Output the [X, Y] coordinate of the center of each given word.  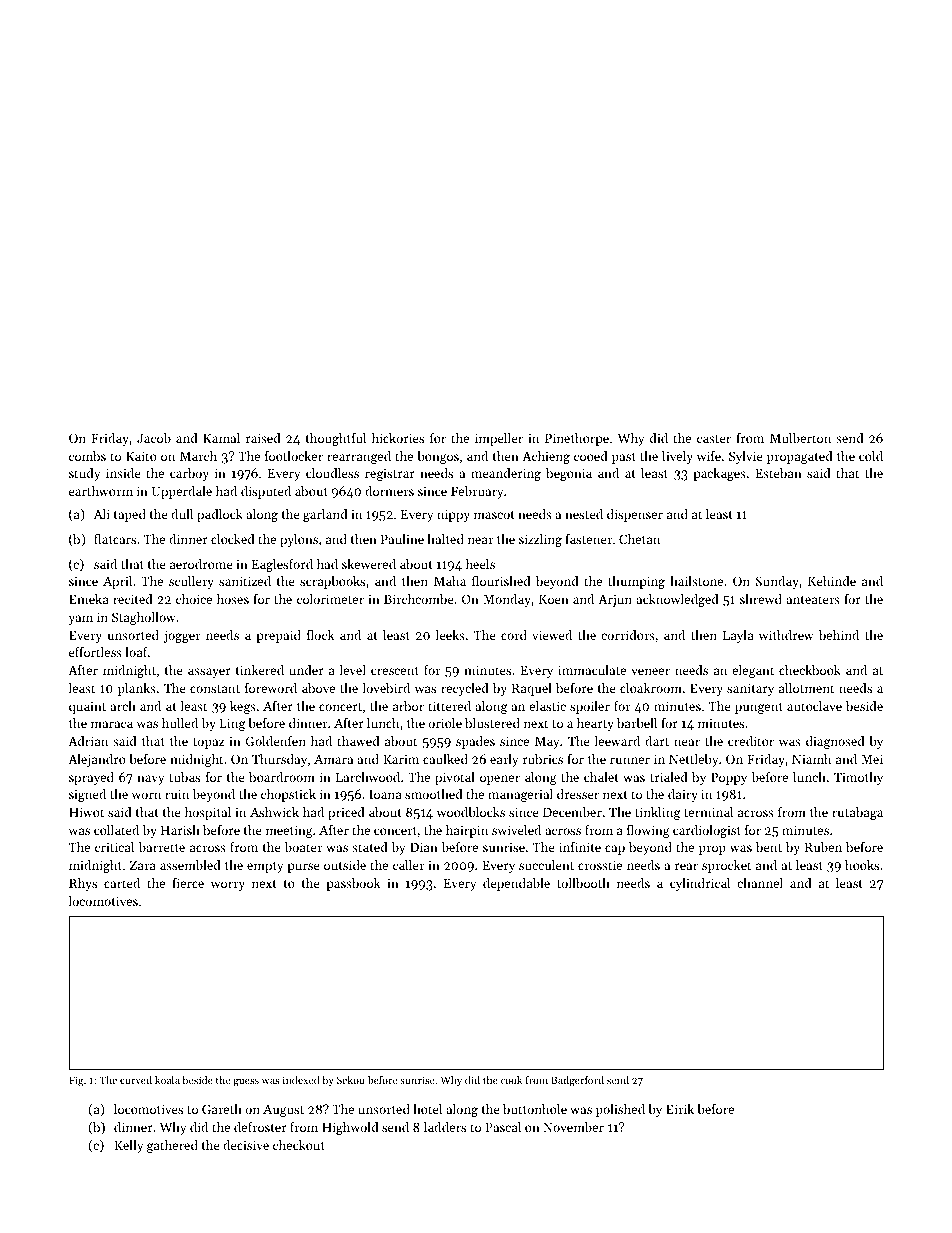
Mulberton [800, 438]
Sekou [351, 1080]
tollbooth [583, 883]
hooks [862, 865]
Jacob [154, 438]
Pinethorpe [577, 439]
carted [122, 883]
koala [167, 1080]
